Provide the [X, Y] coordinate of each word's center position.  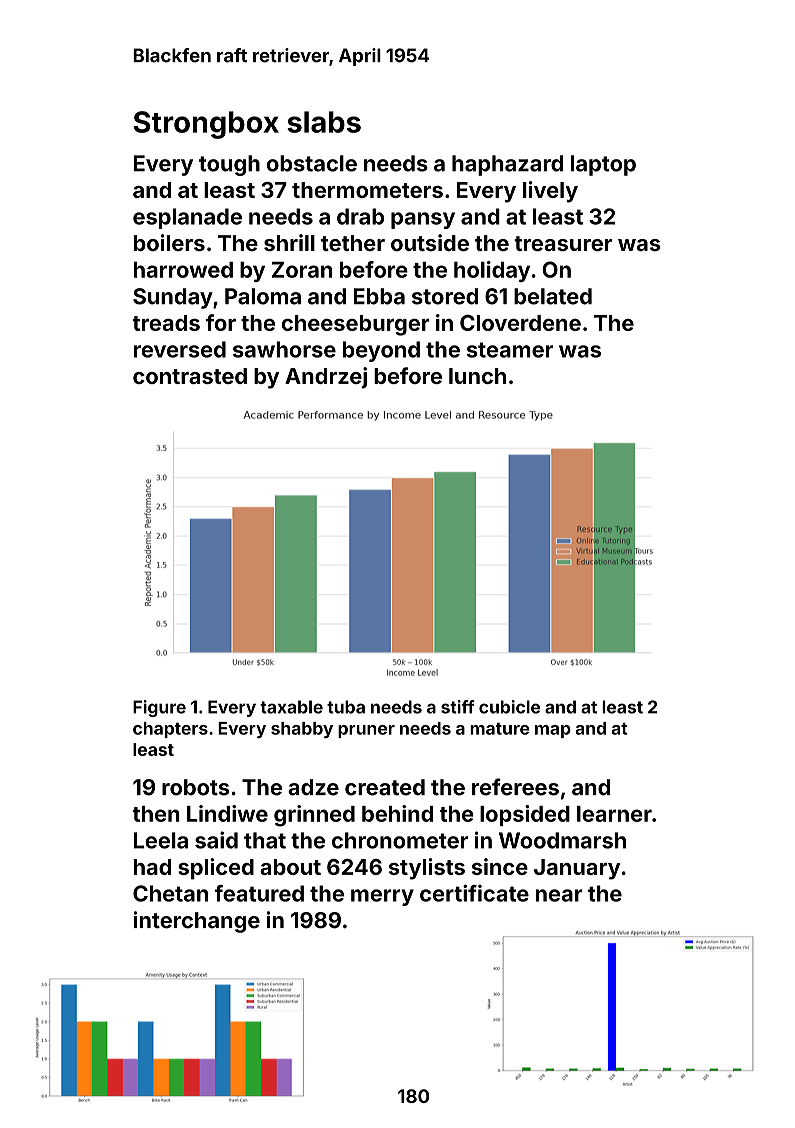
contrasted [190, 376]
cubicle [509, 707]
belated [553, 296]
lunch [477, 376]
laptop [603, 165]
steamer [510, 350]
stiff [458, 707]
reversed [180, 349]
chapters [170, 730]
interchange [197, 922]
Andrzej [326, 378]
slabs [324, 122]
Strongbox [206, 125]
